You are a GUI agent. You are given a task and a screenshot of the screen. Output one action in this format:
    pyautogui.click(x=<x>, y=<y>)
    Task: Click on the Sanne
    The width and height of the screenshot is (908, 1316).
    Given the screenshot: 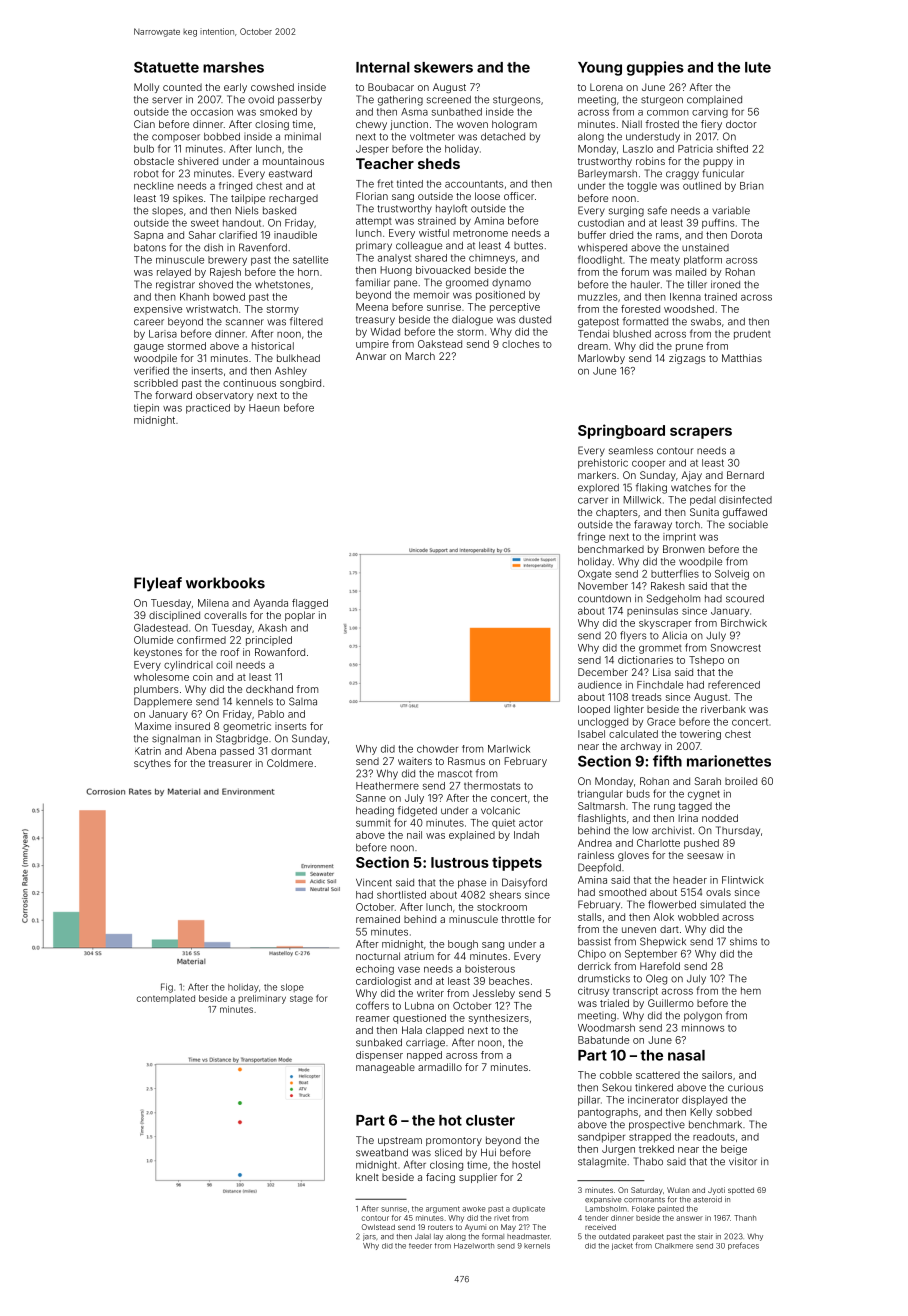 What is the action you would take?
    pyautogui.click(x=371, y=798)
